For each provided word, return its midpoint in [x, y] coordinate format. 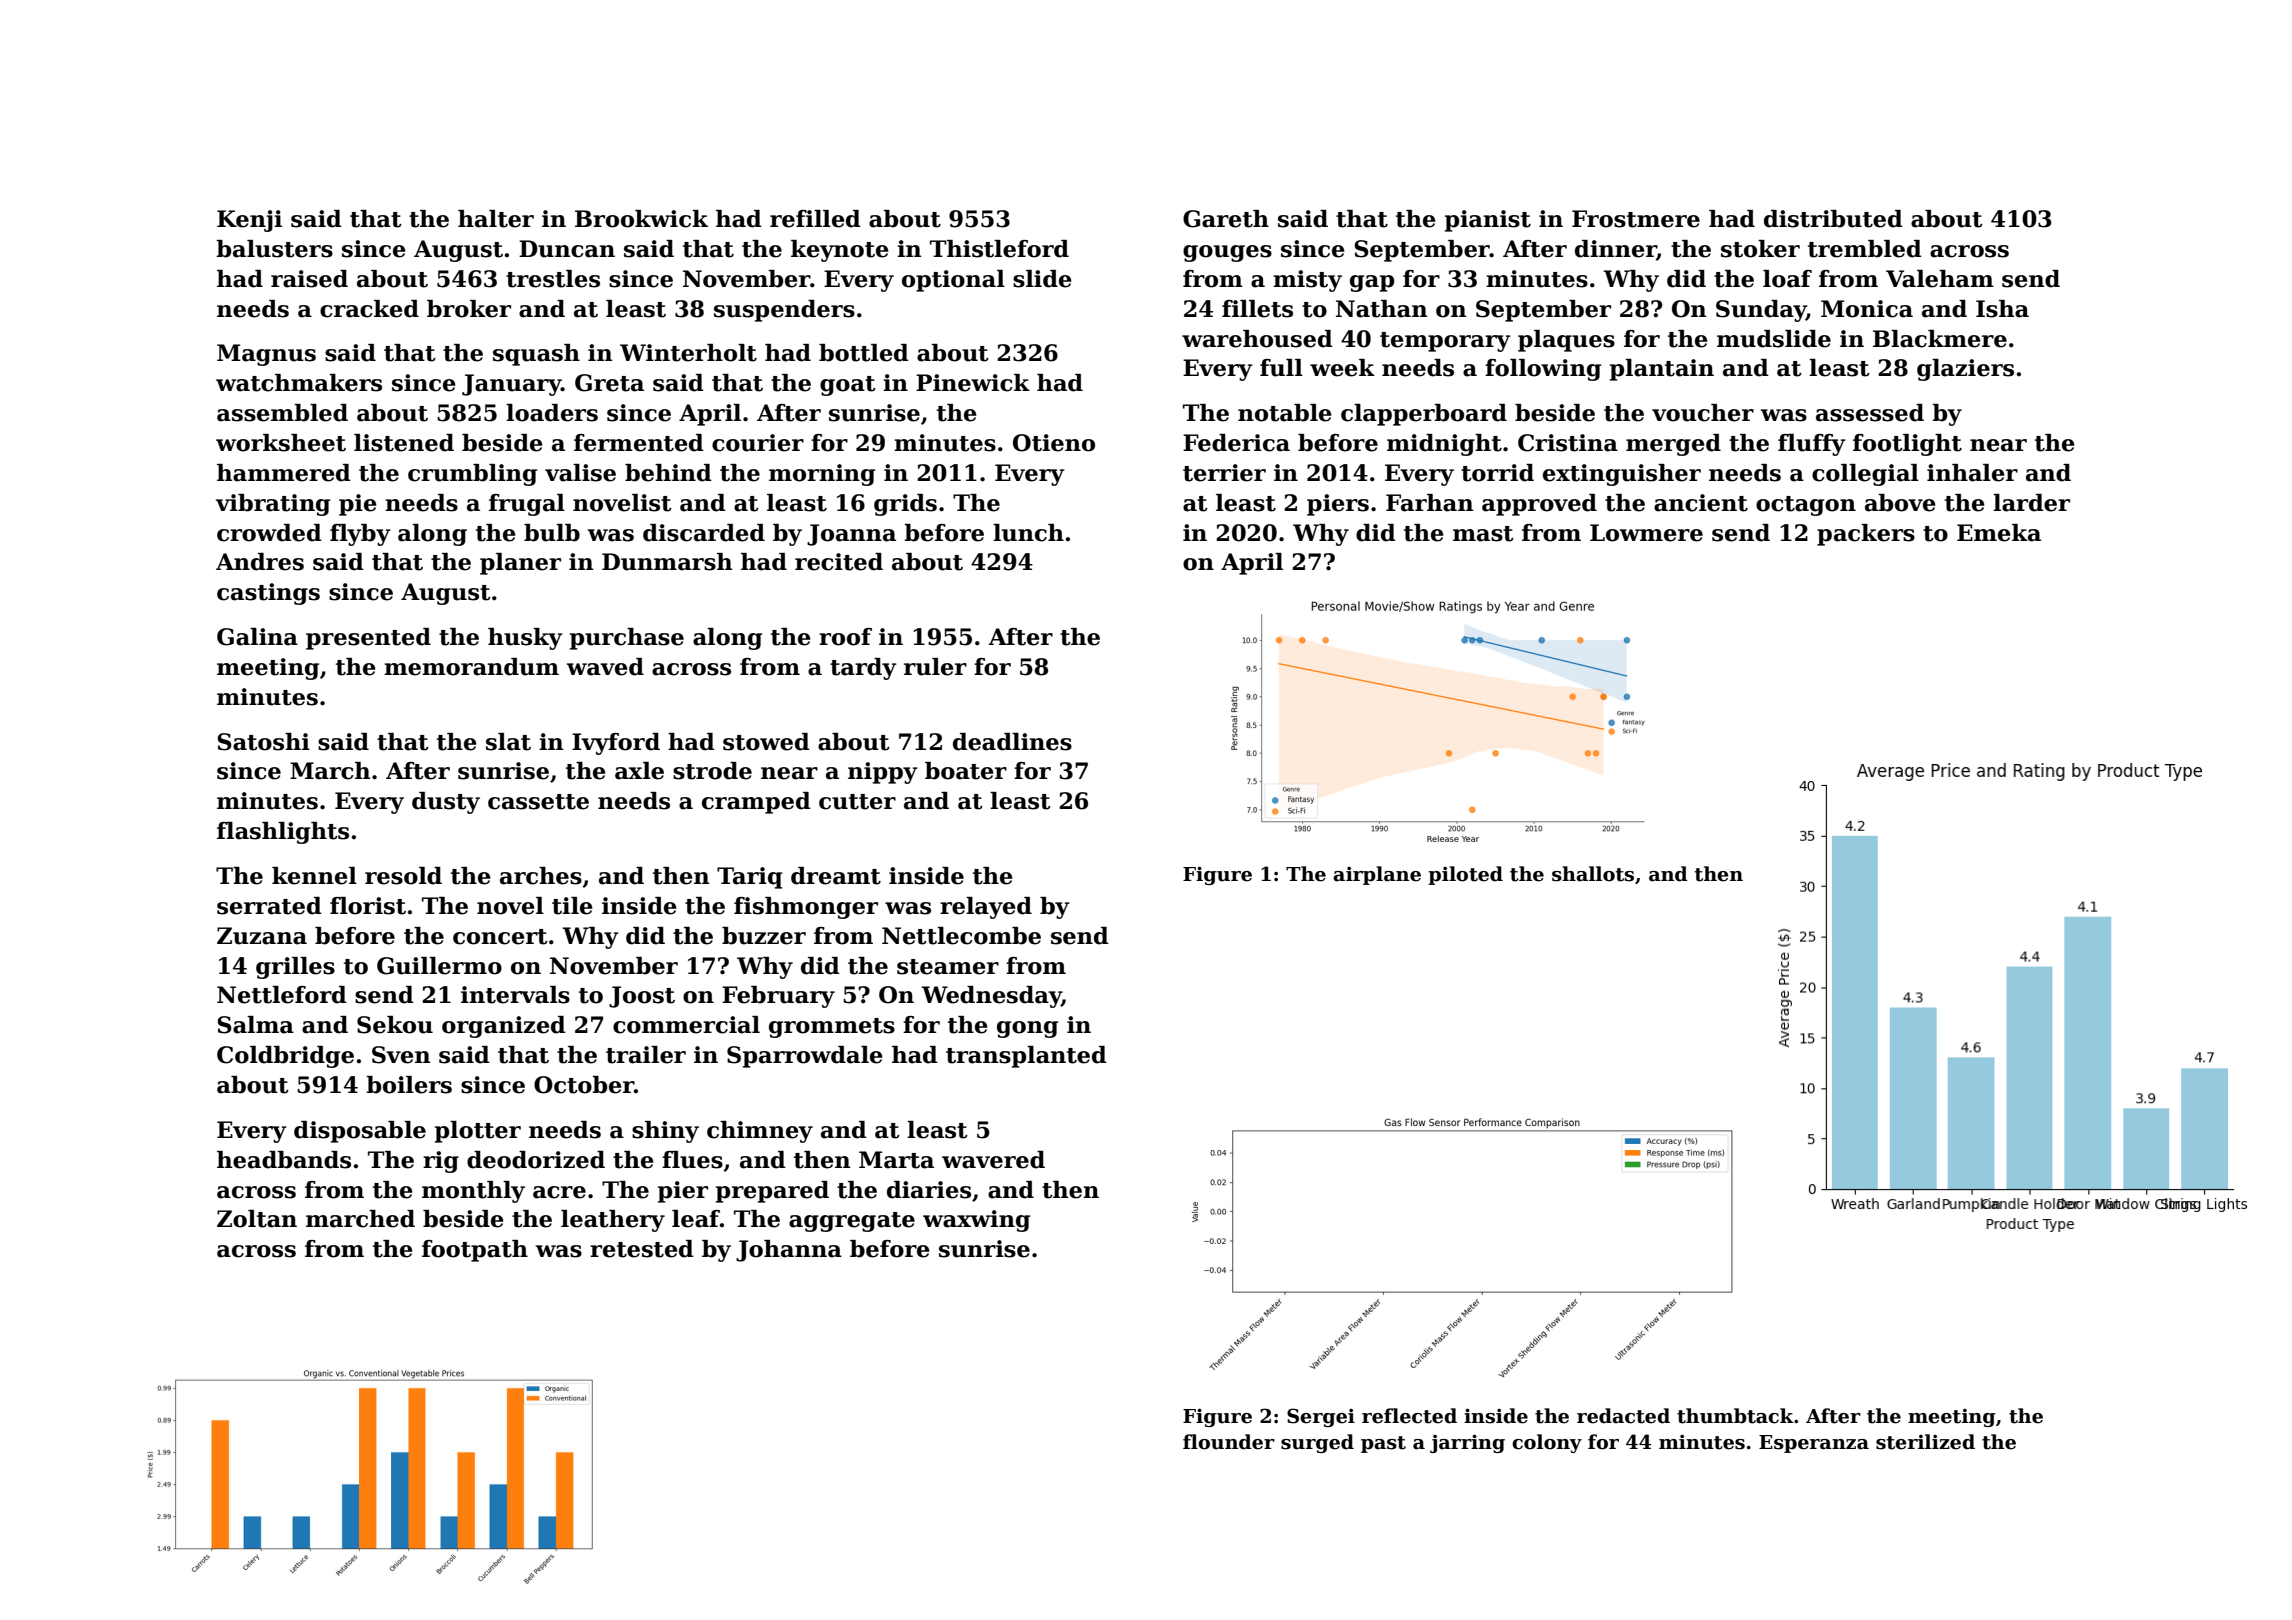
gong [1027, 1029]
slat [508, 742]
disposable [360, 1132]
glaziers [1965, 370]
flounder [1229, 1442]
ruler [935, 667]
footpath [475, 1251]
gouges [1227, 253]
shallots [1593, 874]
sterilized [1925, 1442]
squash [536, 355]
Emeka [1999, 533]
